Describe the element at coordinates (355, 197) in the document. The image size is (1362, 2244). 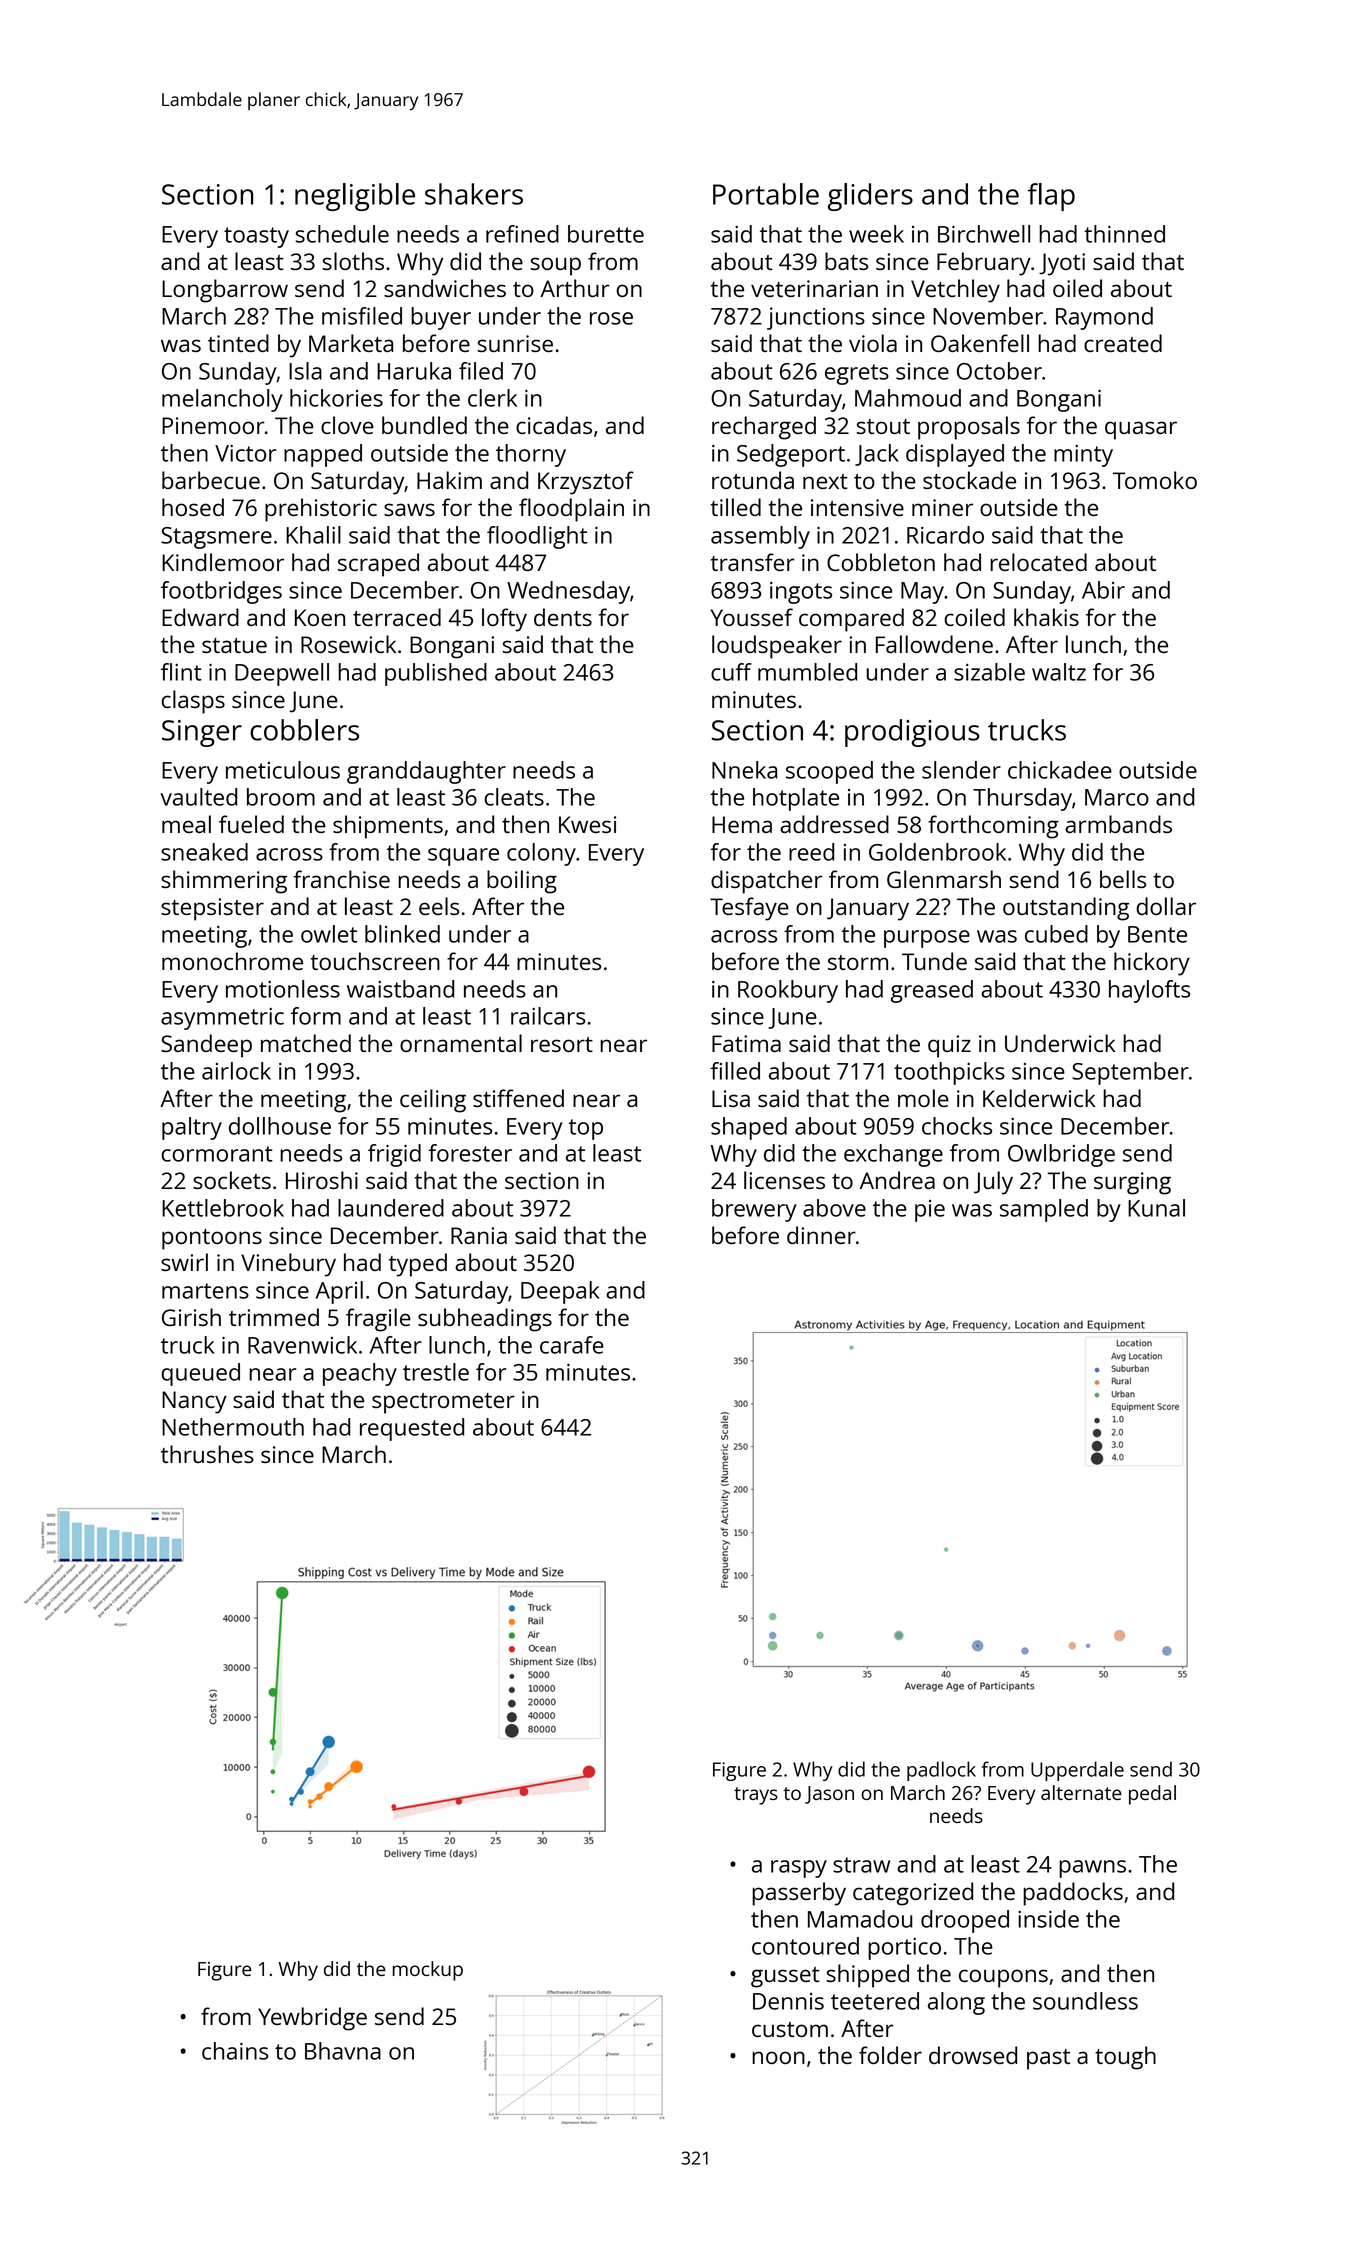
I see `negligible` at that location.
